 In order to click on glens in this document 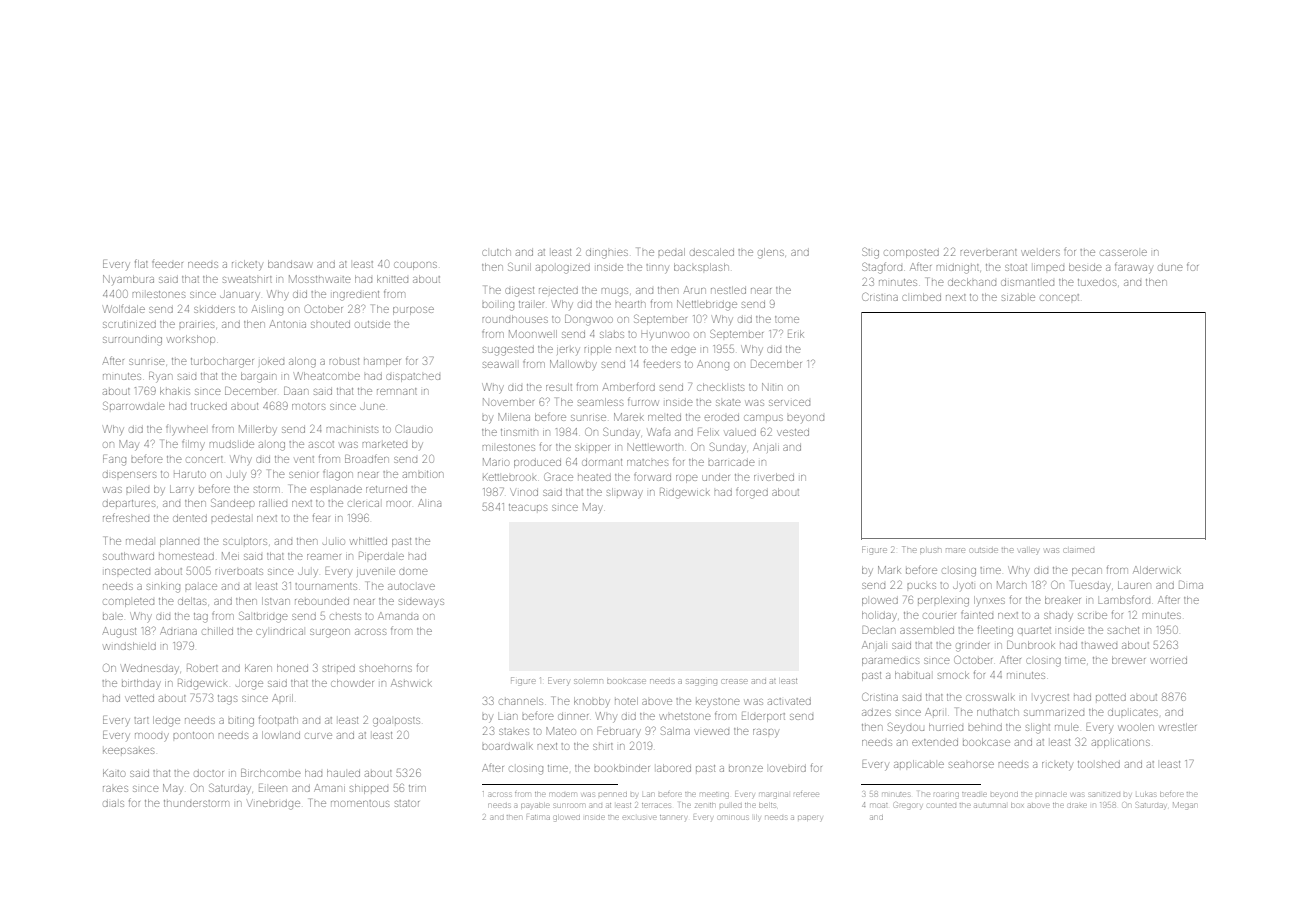, I will do `click(771, 253)`.
